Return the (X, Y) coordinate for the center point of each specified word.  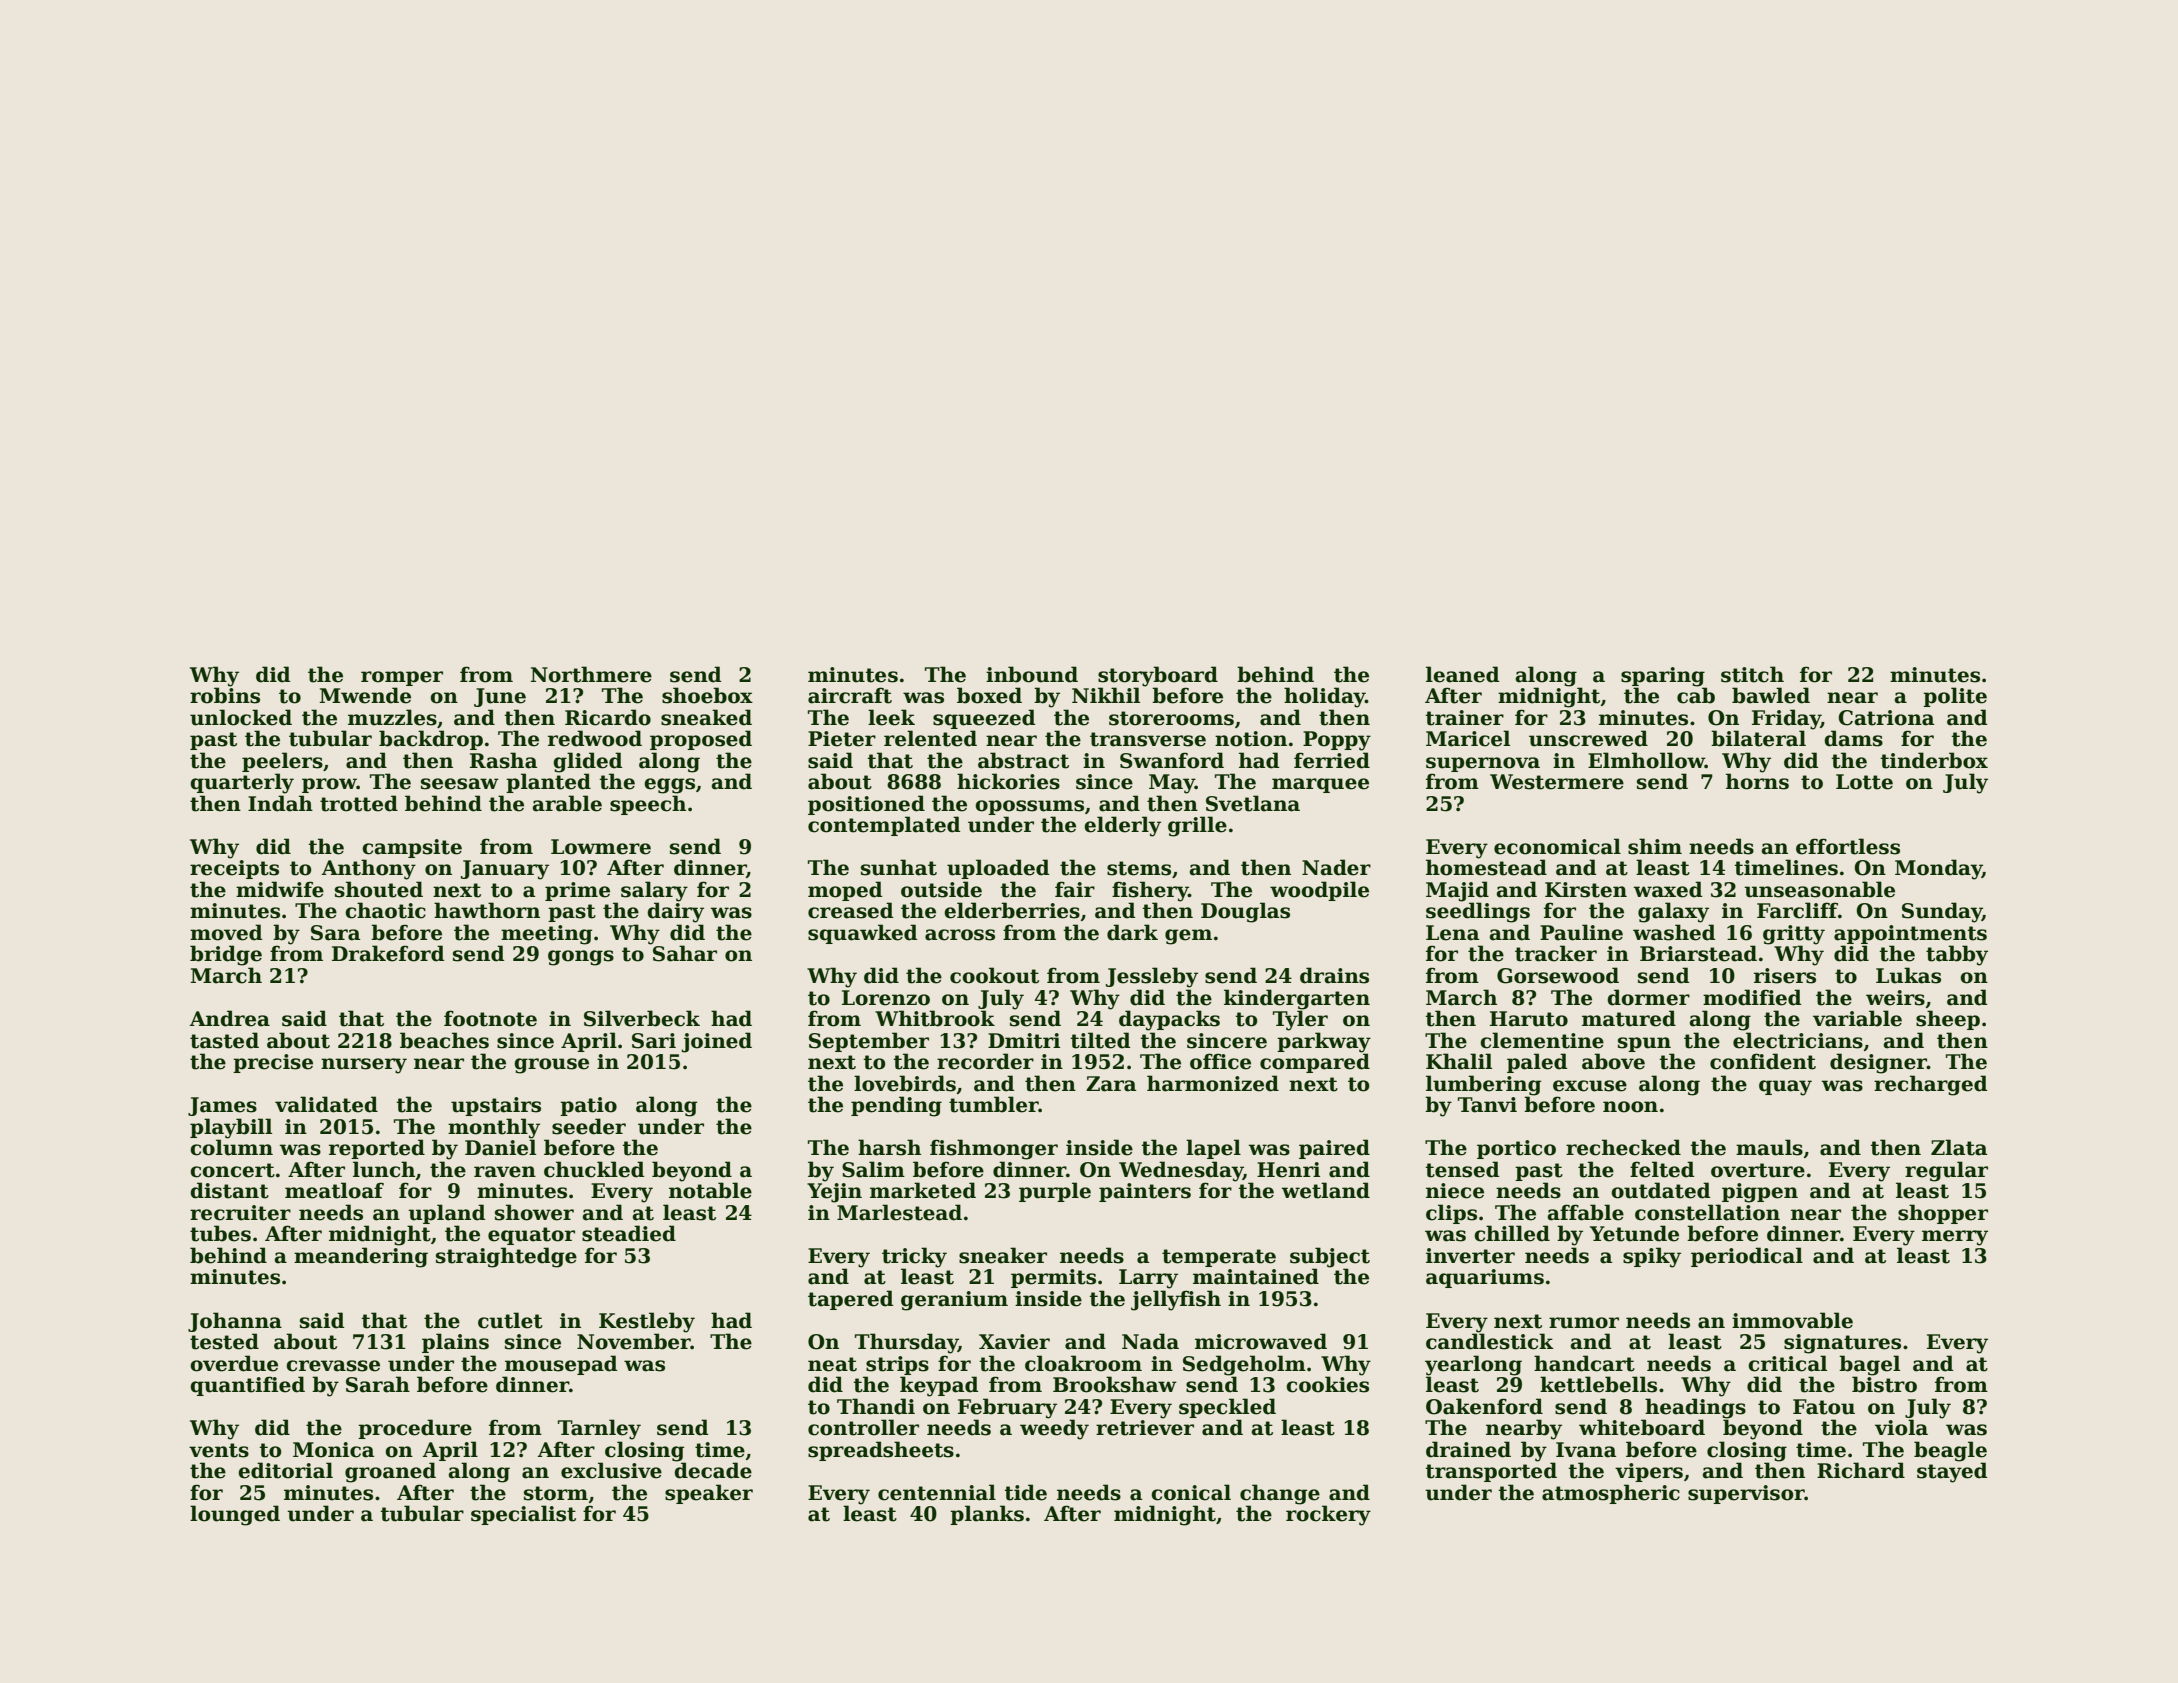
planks (987, 1515)
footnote (490, 1018)
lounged (235, 1515)
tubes (220, 1233)
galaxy (1673, 912)
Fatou (1824, 1407)
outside (941, 889)
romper (402, 678)
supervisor (1746, 1494)
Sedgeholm (1244, 1365)
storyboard (1158, 676)
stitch (1752, 674)
